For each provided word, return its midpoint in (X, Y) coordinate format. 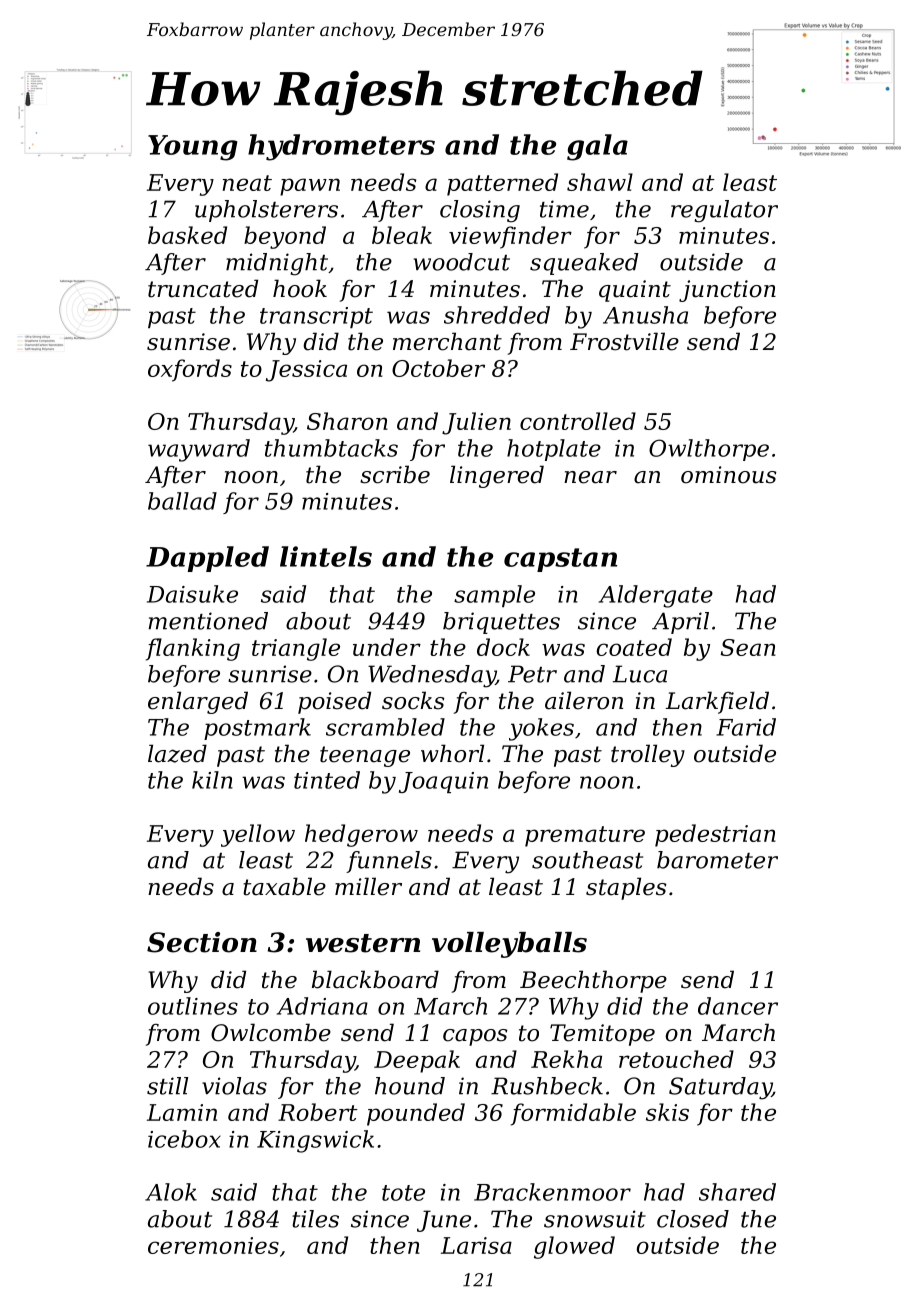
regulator (724, 211)
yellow (258, 835)
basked (187, 235)
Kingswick (315, 1141)
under (387, 647)
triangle (296, 649)
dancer (738, 1006)
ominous (728, 475)
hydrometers (341, 147)
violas (234, 1086)
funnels (389, 862)
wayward (199, 450)
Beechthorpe (593, 981)
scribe (395, 474)
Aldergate (656, 596)
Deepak (417, 1061)
